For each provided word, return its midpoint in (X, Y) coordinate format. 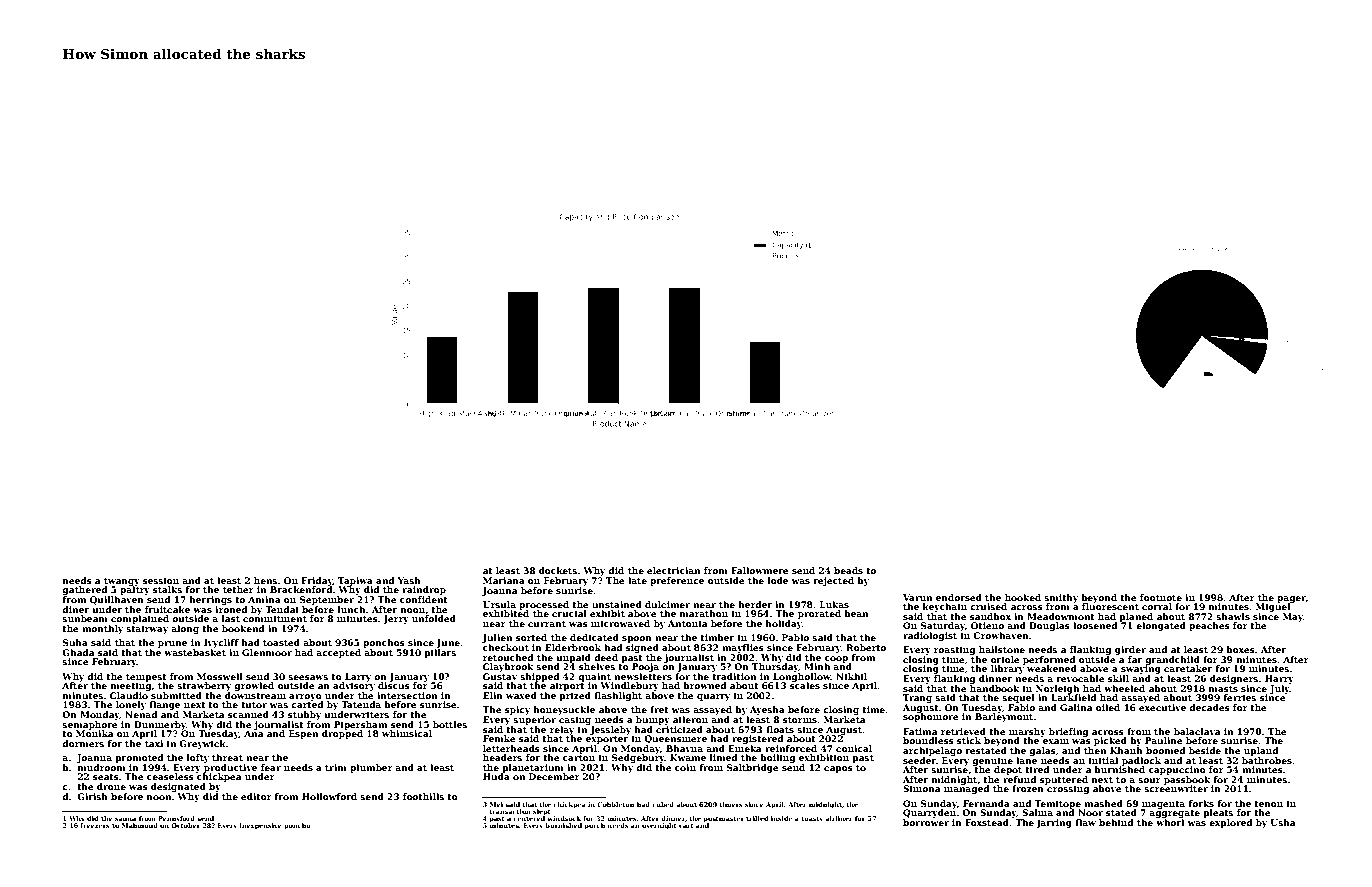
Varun (917, 597)
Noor (1090, 812)
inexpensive (260, 826)
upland (1261, 751)
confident (424, 599)
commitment (275, 618)
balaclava (1197, 731)
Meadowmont (1061, 616)
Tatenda (361, 704)
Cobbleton (615, 804)
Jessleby (611, 730)
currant (547, 624)
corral (1157, 606)
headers (502, 757)
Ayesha (767, 710)
